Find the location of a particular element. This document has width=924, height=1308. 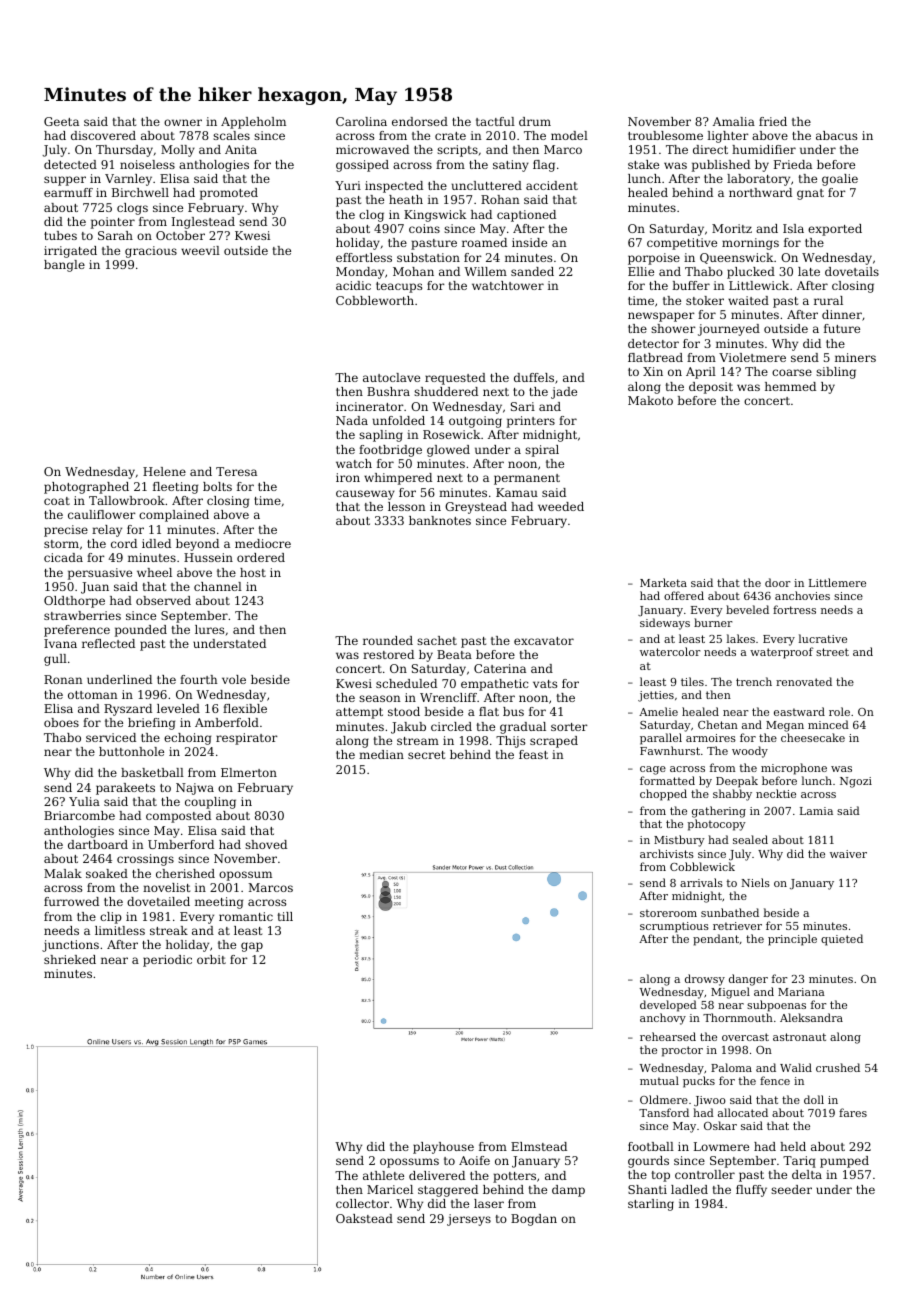

sorter is located at coordinates (569, 727).
